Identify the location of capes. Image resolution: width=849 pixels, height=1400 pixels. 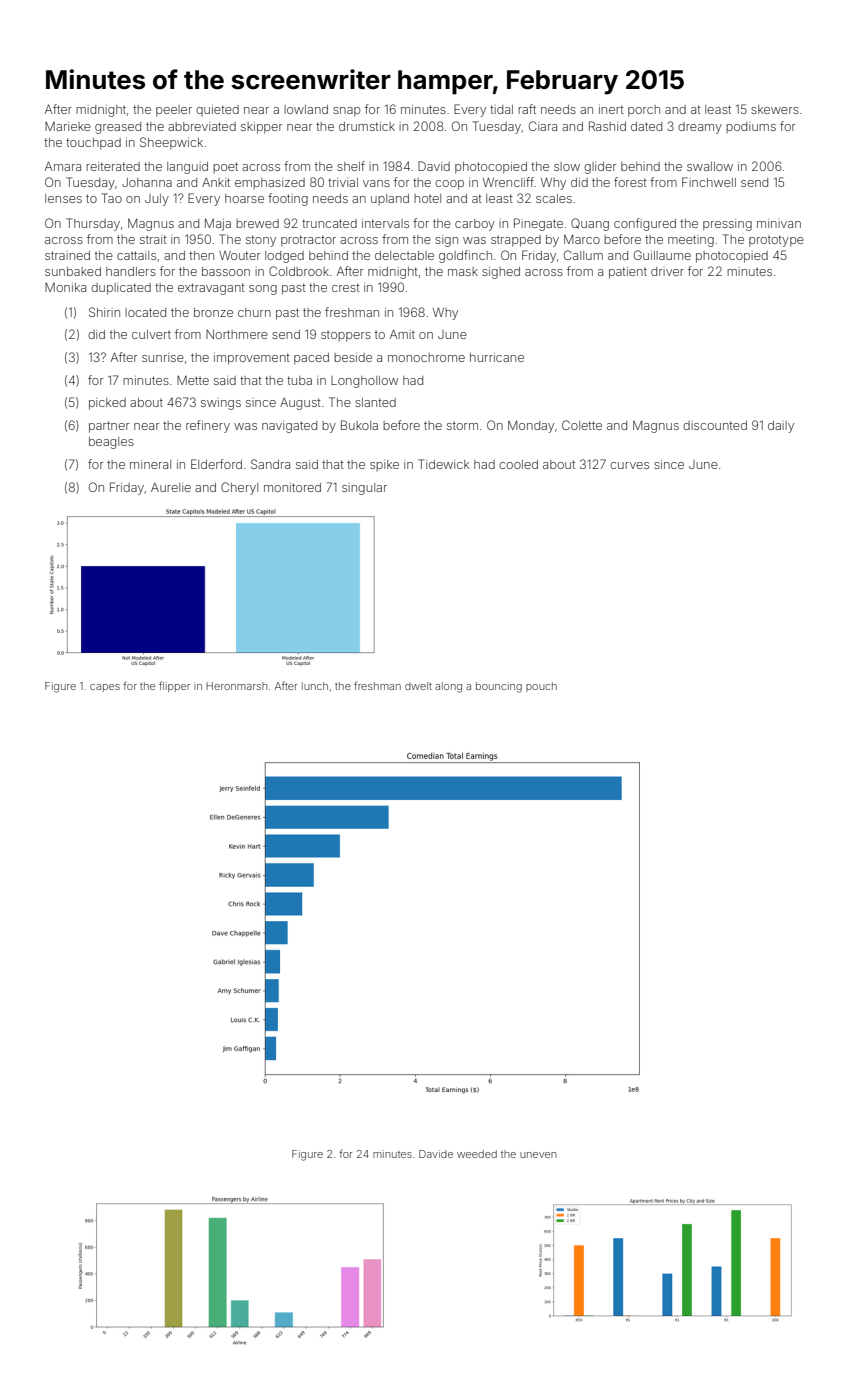
(105, 688).
